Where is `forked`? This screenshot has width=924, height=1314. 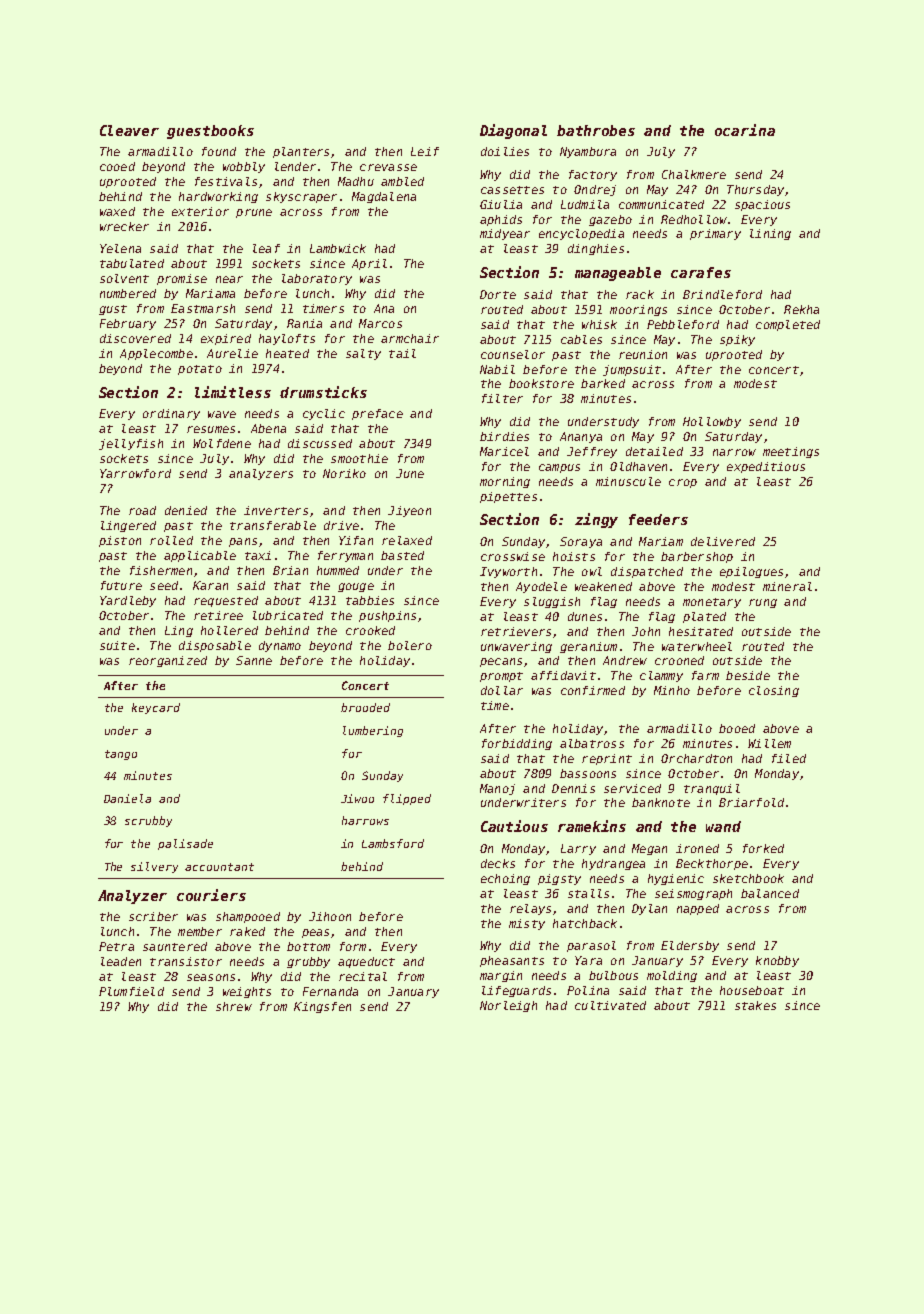 forked is located at coordinates (763, 848).
